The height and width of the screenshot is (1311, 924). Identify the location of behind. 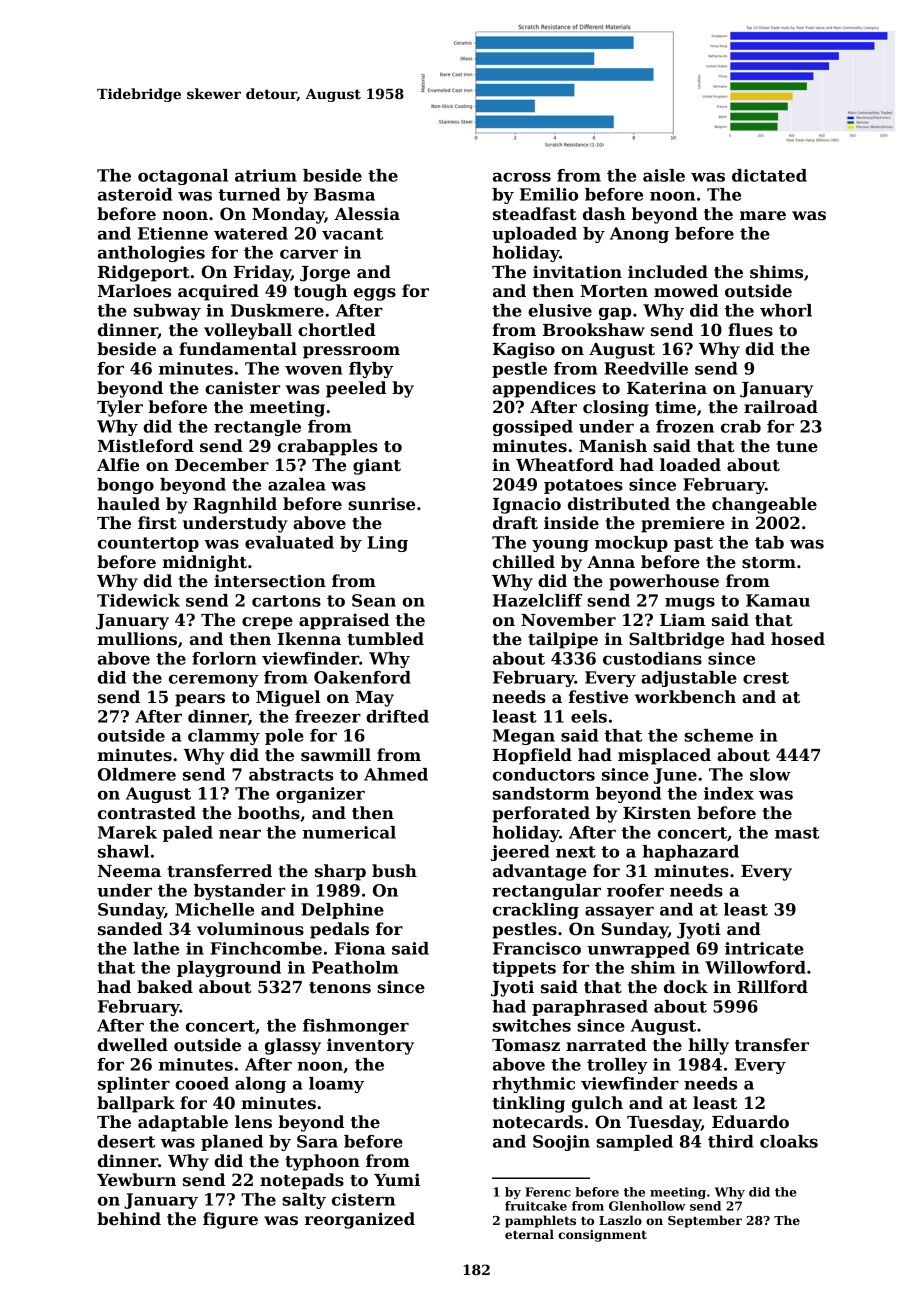
(129, 1219).
